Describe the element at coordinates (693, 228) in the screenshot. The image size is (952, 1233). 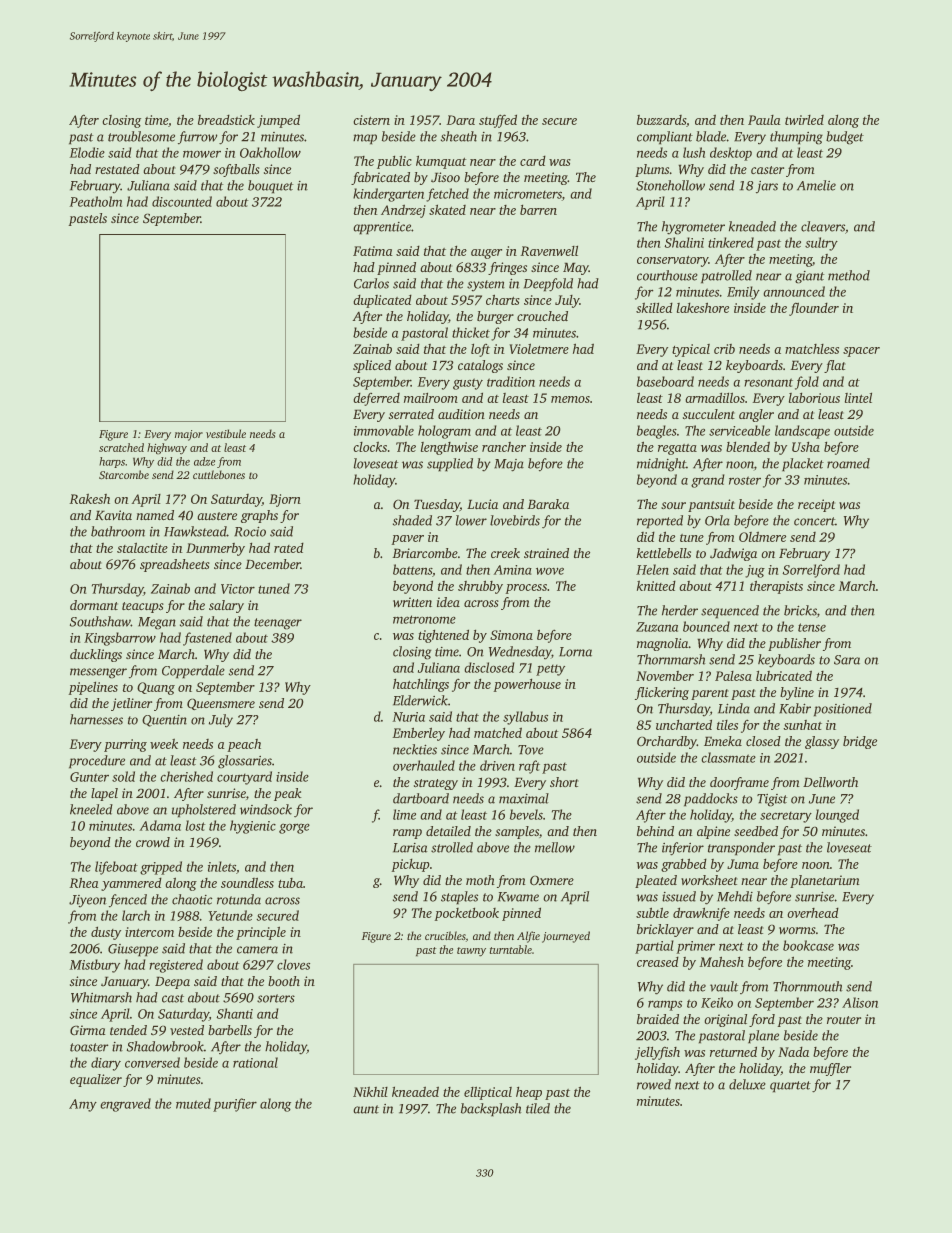
I see `hygrometer` at that location.
